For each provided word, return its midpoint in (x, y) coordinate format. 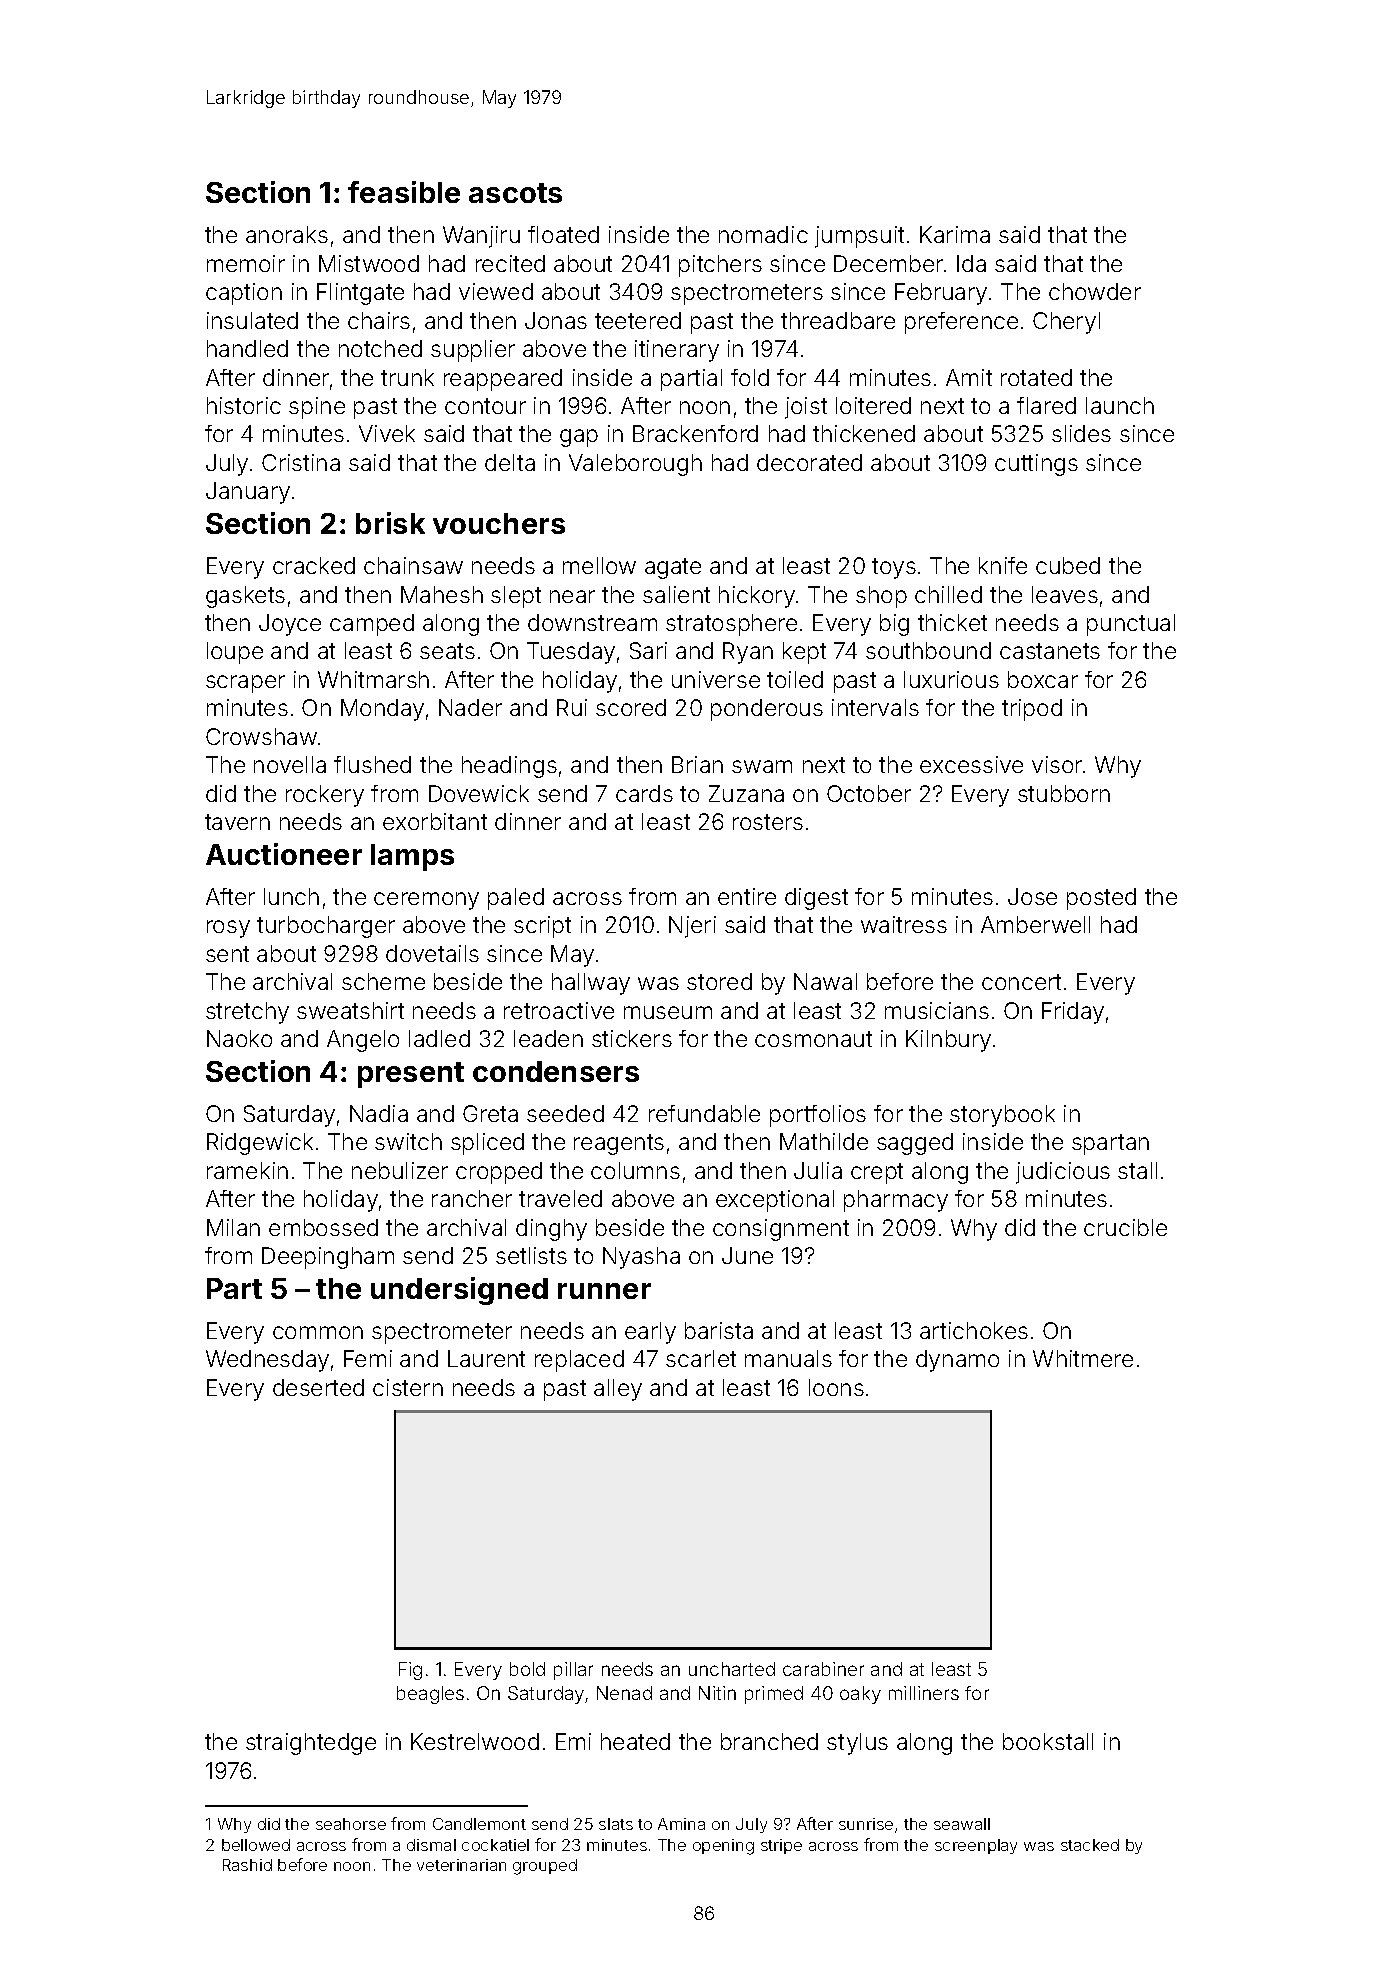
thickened (864, 433)
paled (516, 899)
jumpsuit (859, 237)
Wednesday (267, 1361)
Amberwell (1035, 924)
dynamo (957, 1361)
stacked (1090, 1845)
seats (447, 651)
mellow (599, 565)
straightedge (311, 1744)
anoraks (287, 234)
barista (719, 1330)
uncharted (732, 1669)
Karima (955, 234)
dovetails (432, 953)
